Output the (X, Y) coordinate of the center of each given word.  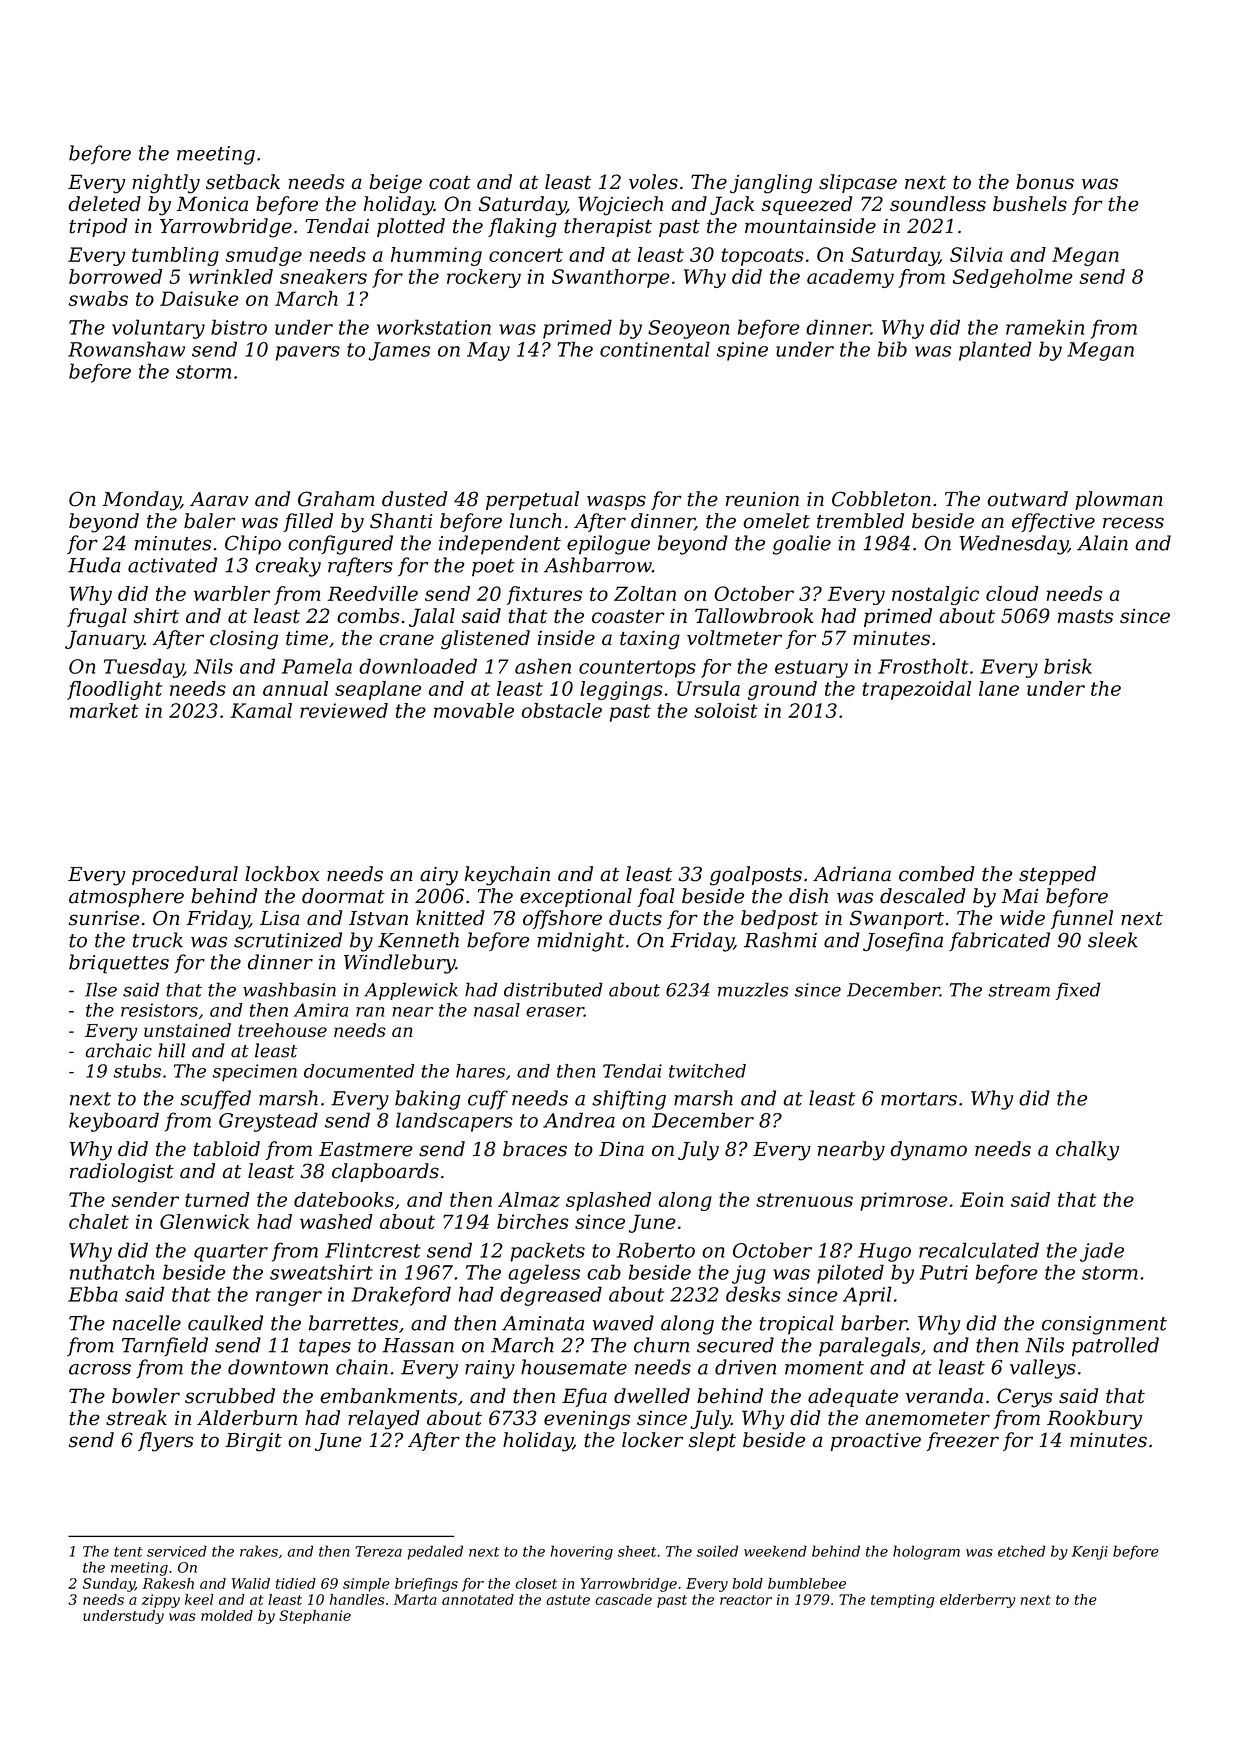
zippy (161, 1601)
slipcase (858, 183)
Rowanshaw (126, 349)
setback (243, 182)
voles (653, 182)
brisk (1068, 666)
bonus (1045, 182)
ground (782, 690)
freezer (963, 1441)
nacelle (147, 1323)
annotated (478, 1599)
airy (439, 876)
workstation (434, 327)
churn (661, 1345)
